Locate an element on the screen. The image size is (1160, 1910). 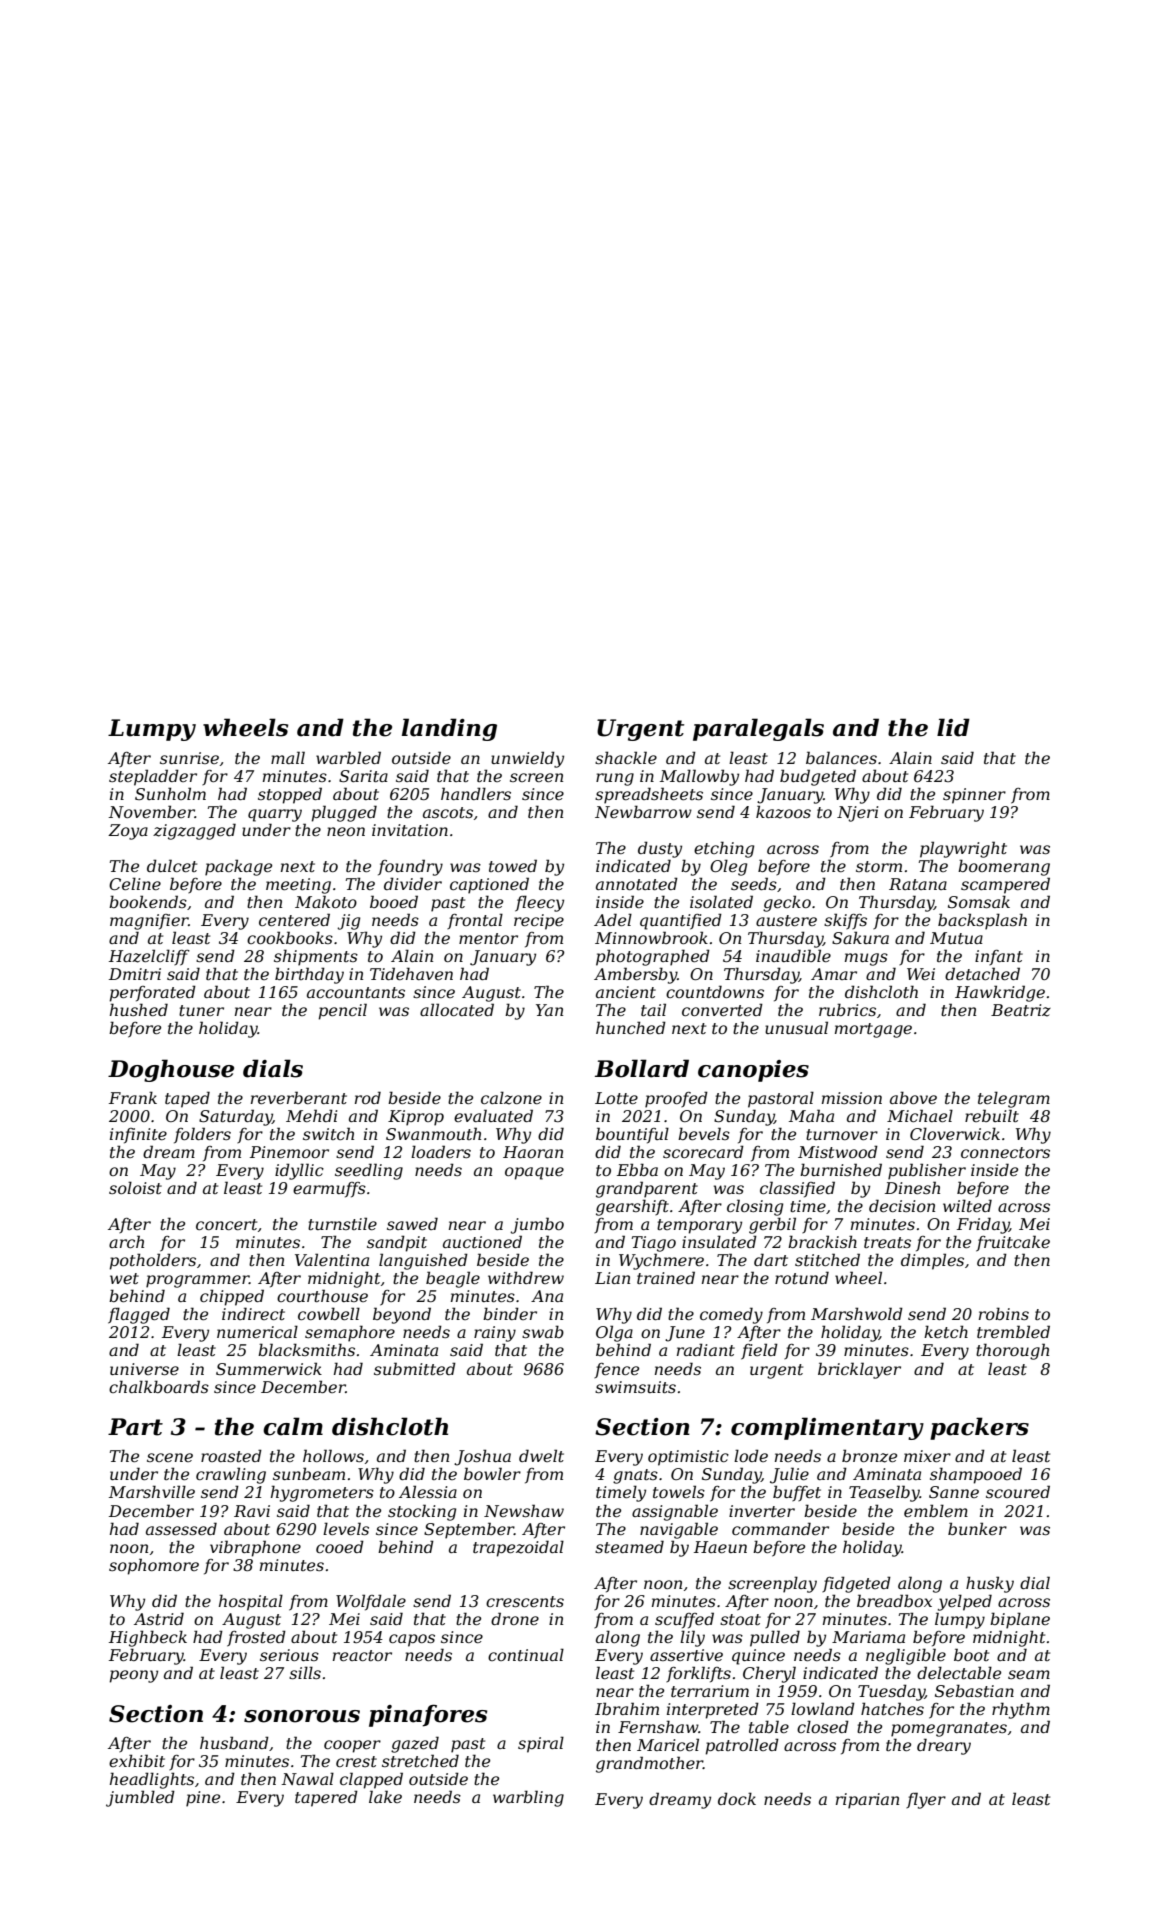
storm is located at coordinates (879, 866).
